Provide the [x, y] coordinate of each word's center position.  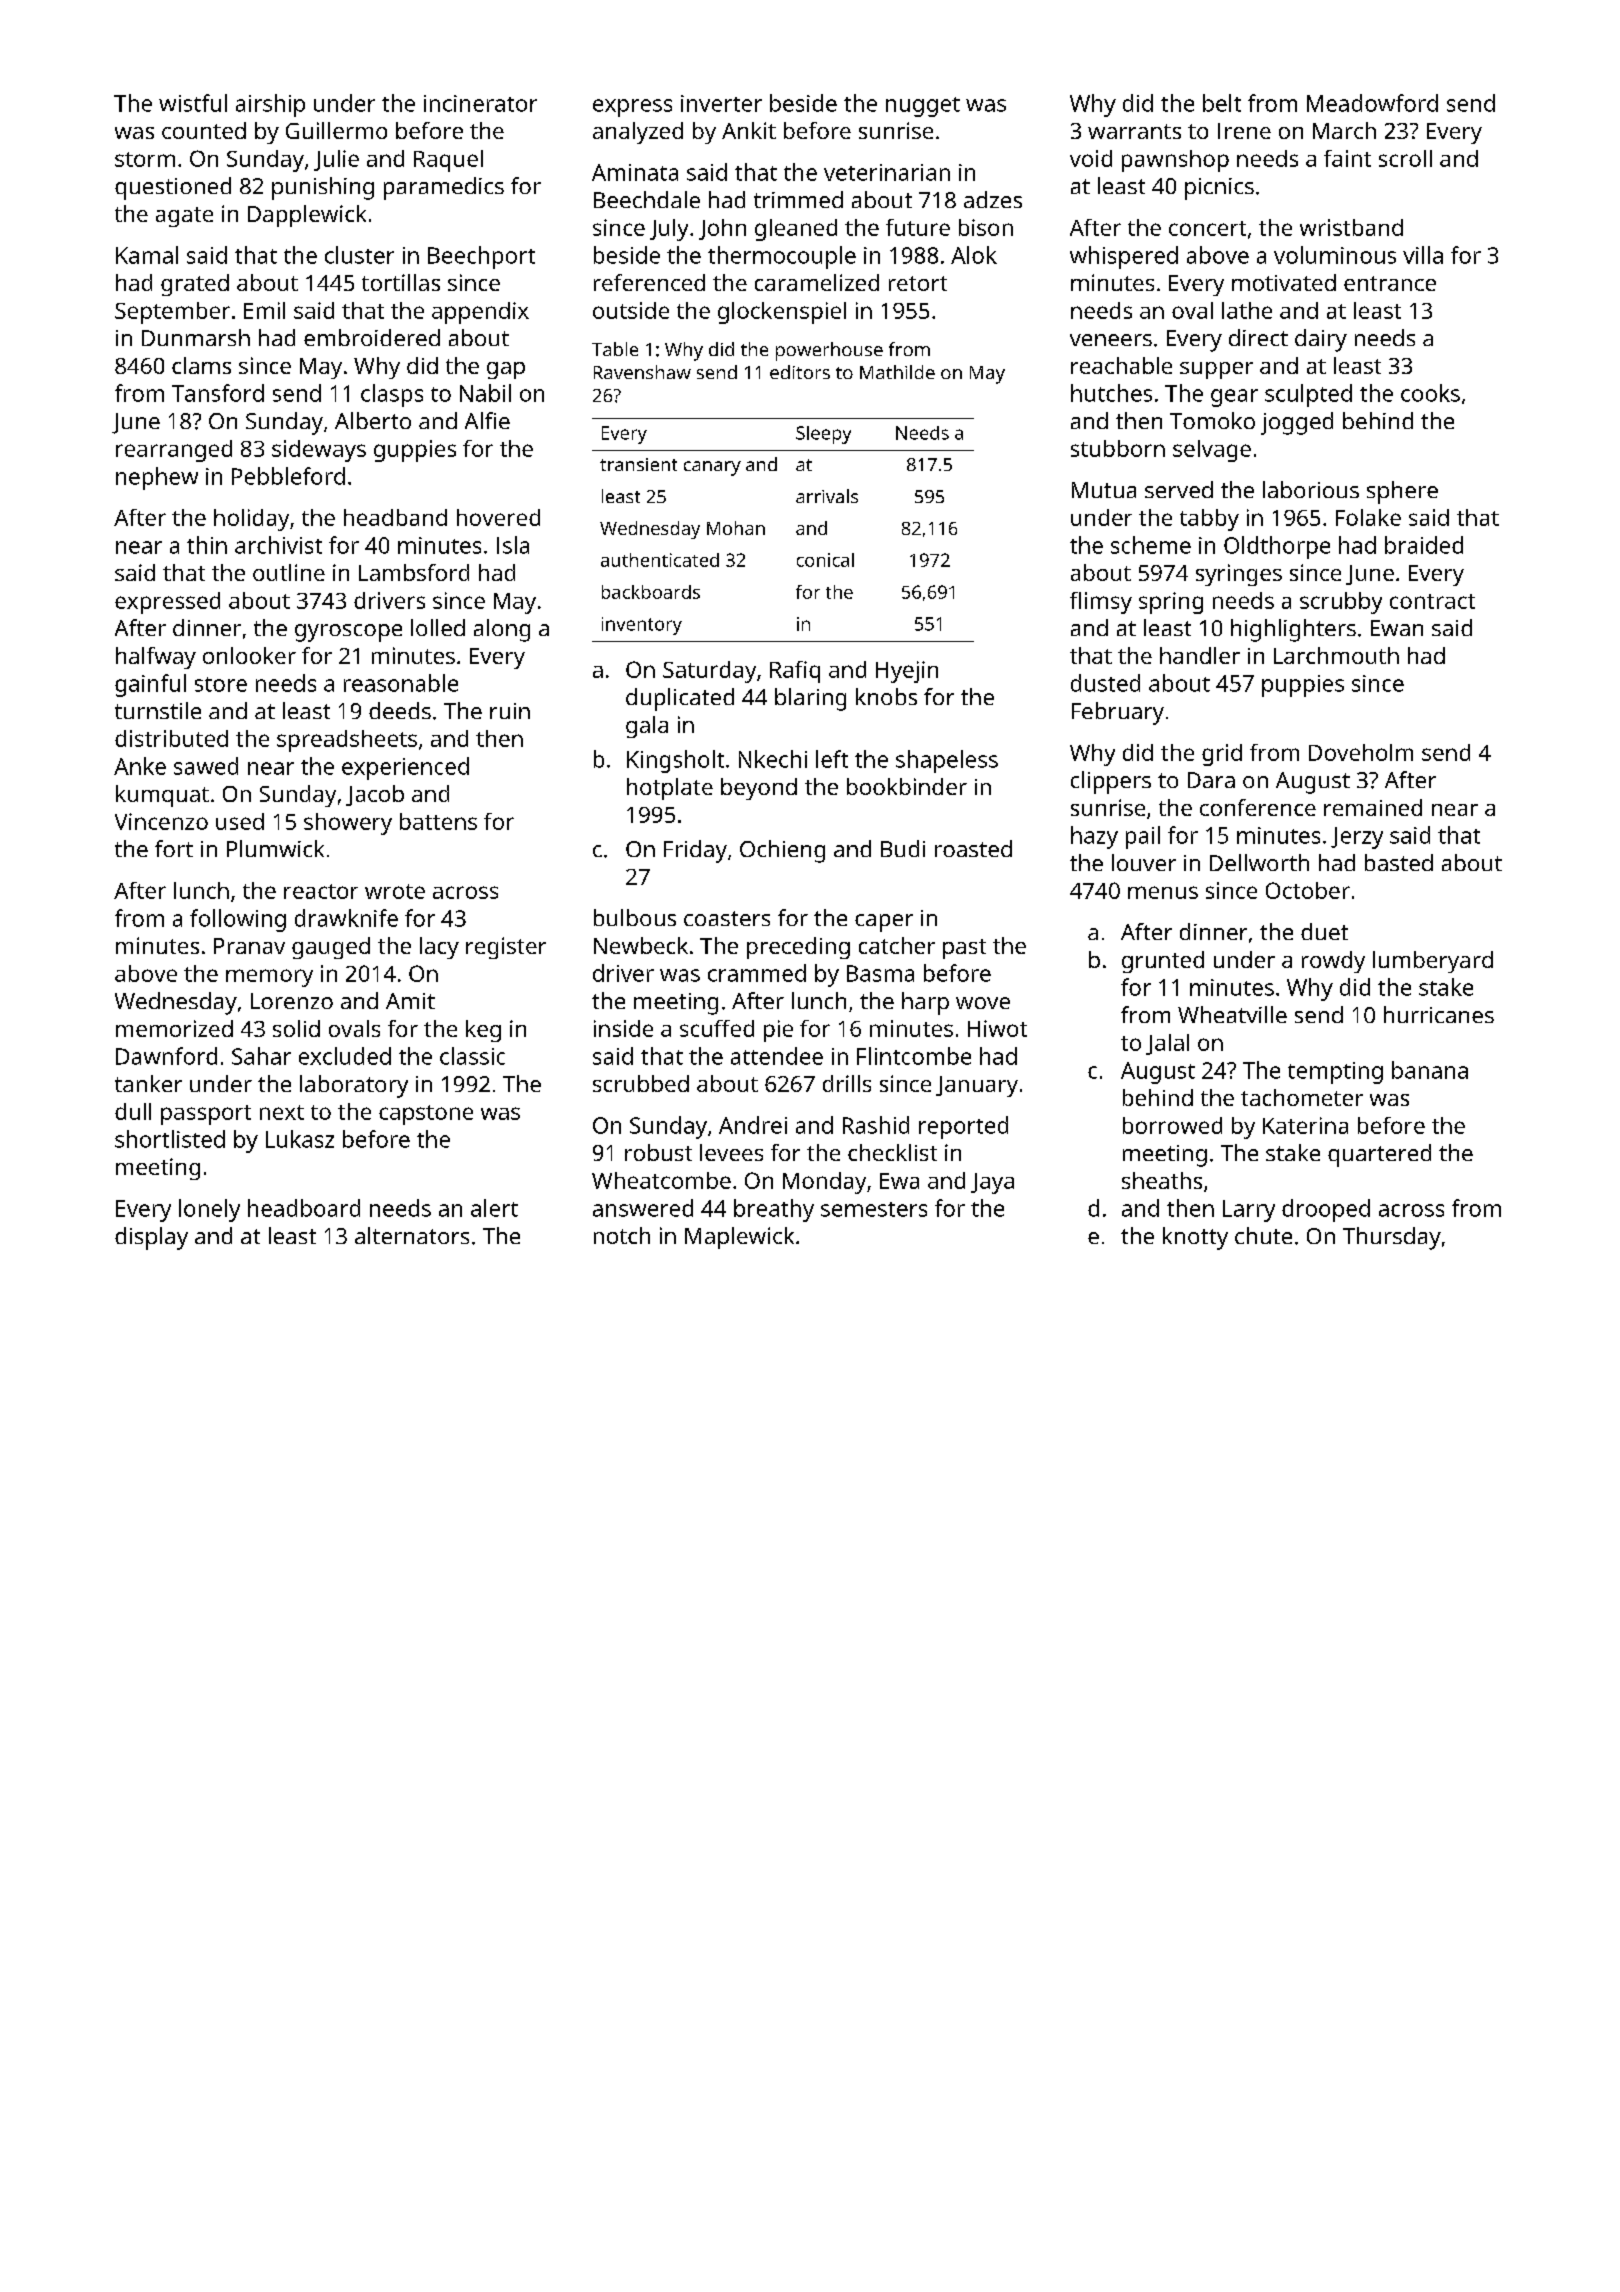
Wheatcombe [661, 1180]
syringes [1239, 575]
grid [1222, 755]
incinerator [480, 103]
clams [201, 365]
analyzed [638, 133]
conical [825, 560]
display [151, 1238]
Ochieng [782, 851]
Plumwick [275, 848]
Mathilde [897, 372]
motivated [1284, 282]
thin [207, 545]
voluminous [1335, 255]
